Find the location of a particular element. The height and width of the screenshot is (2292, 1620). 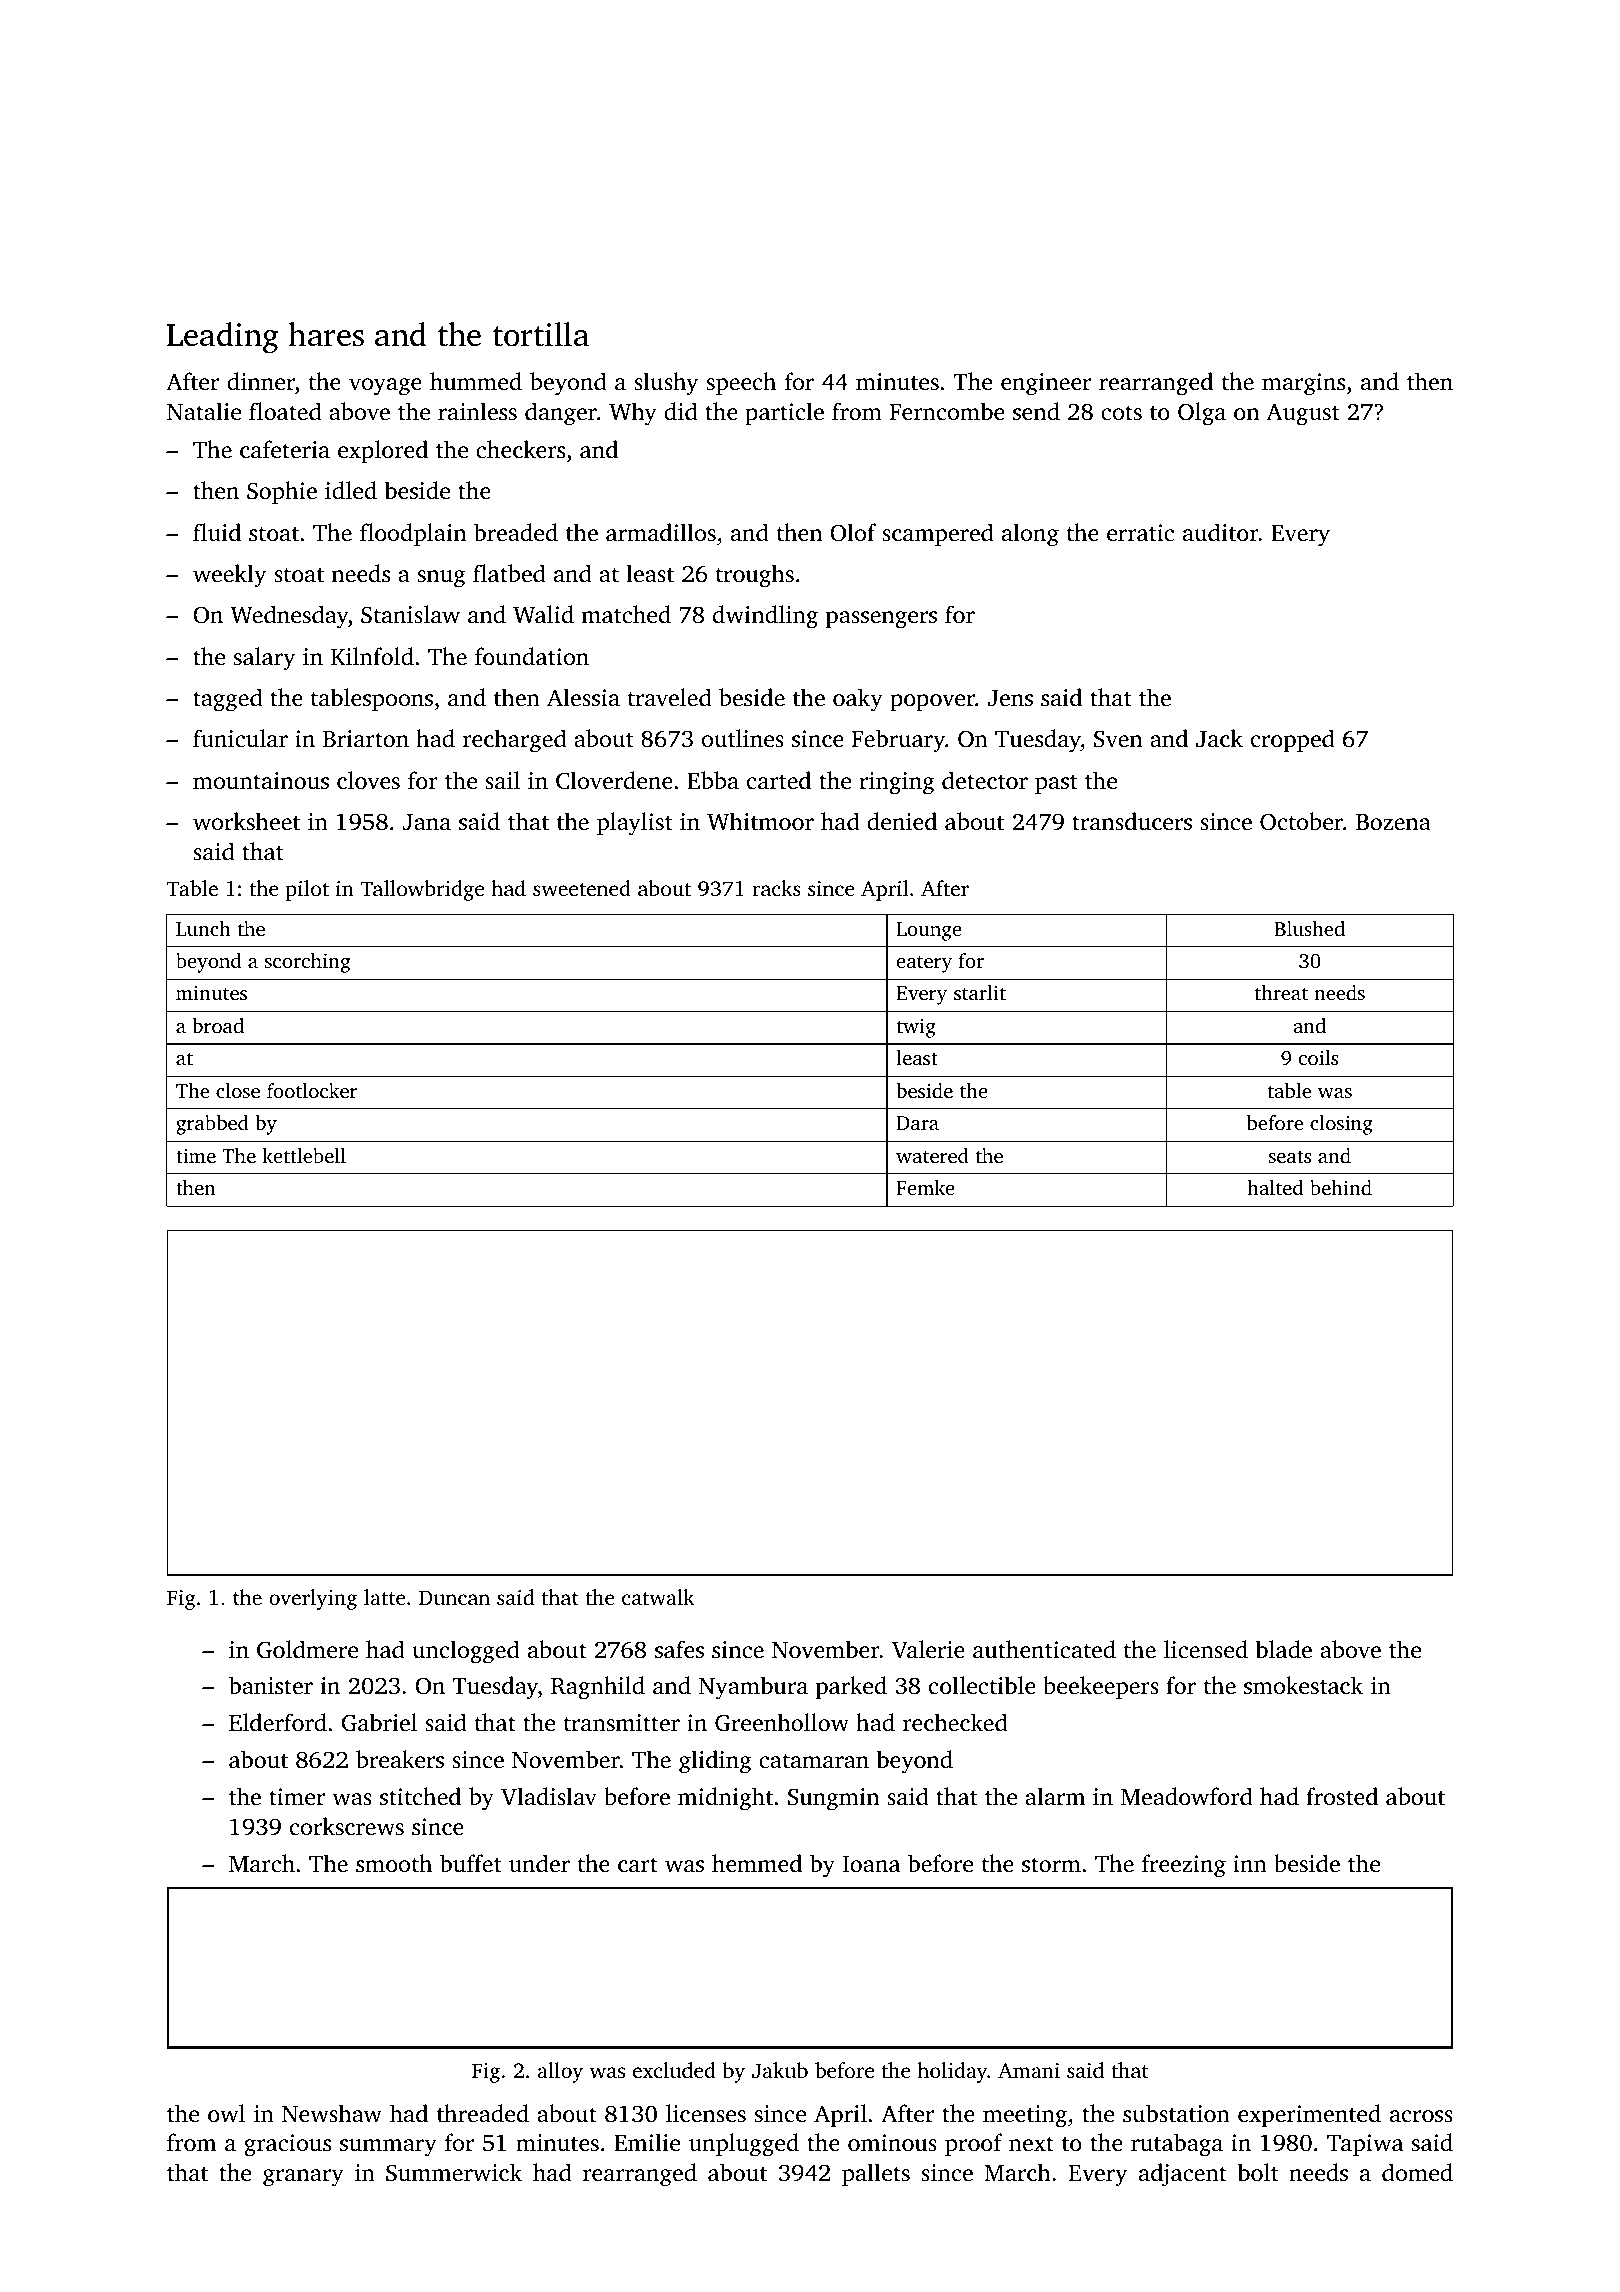

Leading is located at coordinates (223, 338).
